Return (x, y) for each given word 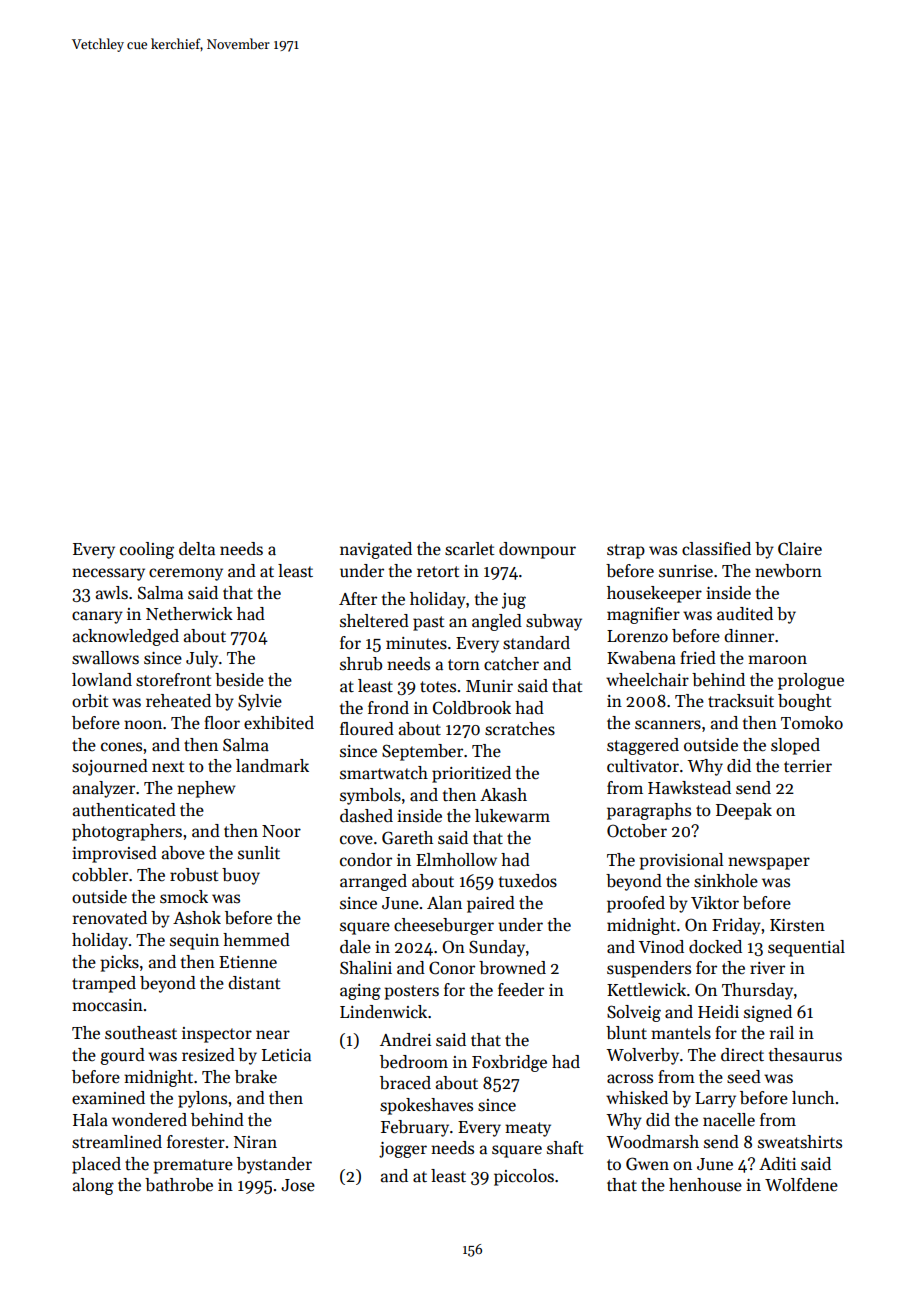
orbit (90, 701)
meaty (528, 1129)
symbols (370, 796)
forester (196, 1142)
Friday (736, 926)
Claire (800, 549)
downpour (537, 550)
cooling (147, 550)
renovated (110, 918)
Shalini (366, 968)
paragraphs (649, 811)
